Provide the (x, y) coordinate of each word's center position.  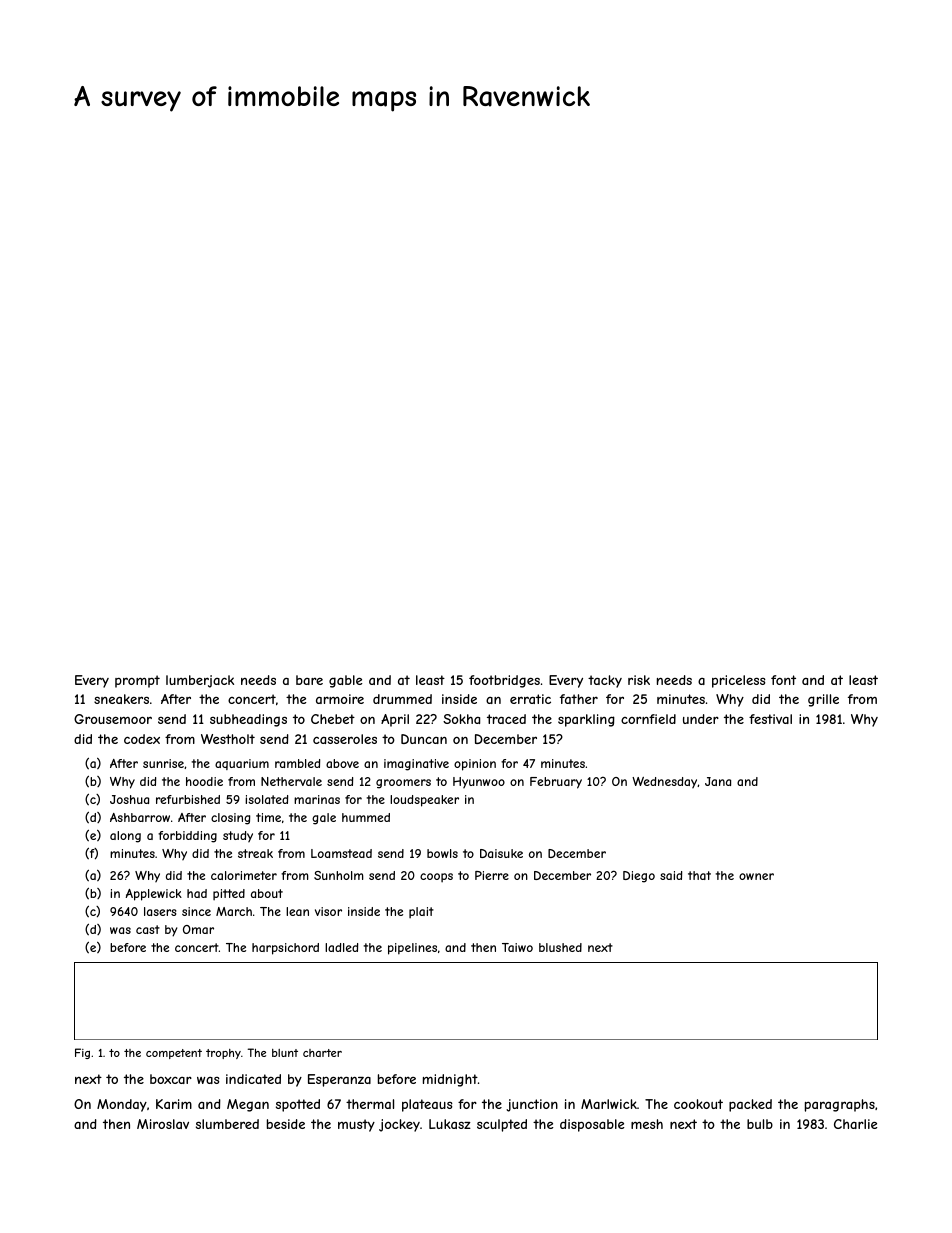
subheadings (248, 720)
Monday (122, 1105)
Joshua (129, 799)
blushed (560, 947)
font (783, 680)
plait (421, 912)
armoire (340, 699)
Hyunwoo (479, 783)
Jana (718, 781)
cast (148, 929)
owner (756, 876)
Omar (198, 929)
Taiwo (517, 947)
